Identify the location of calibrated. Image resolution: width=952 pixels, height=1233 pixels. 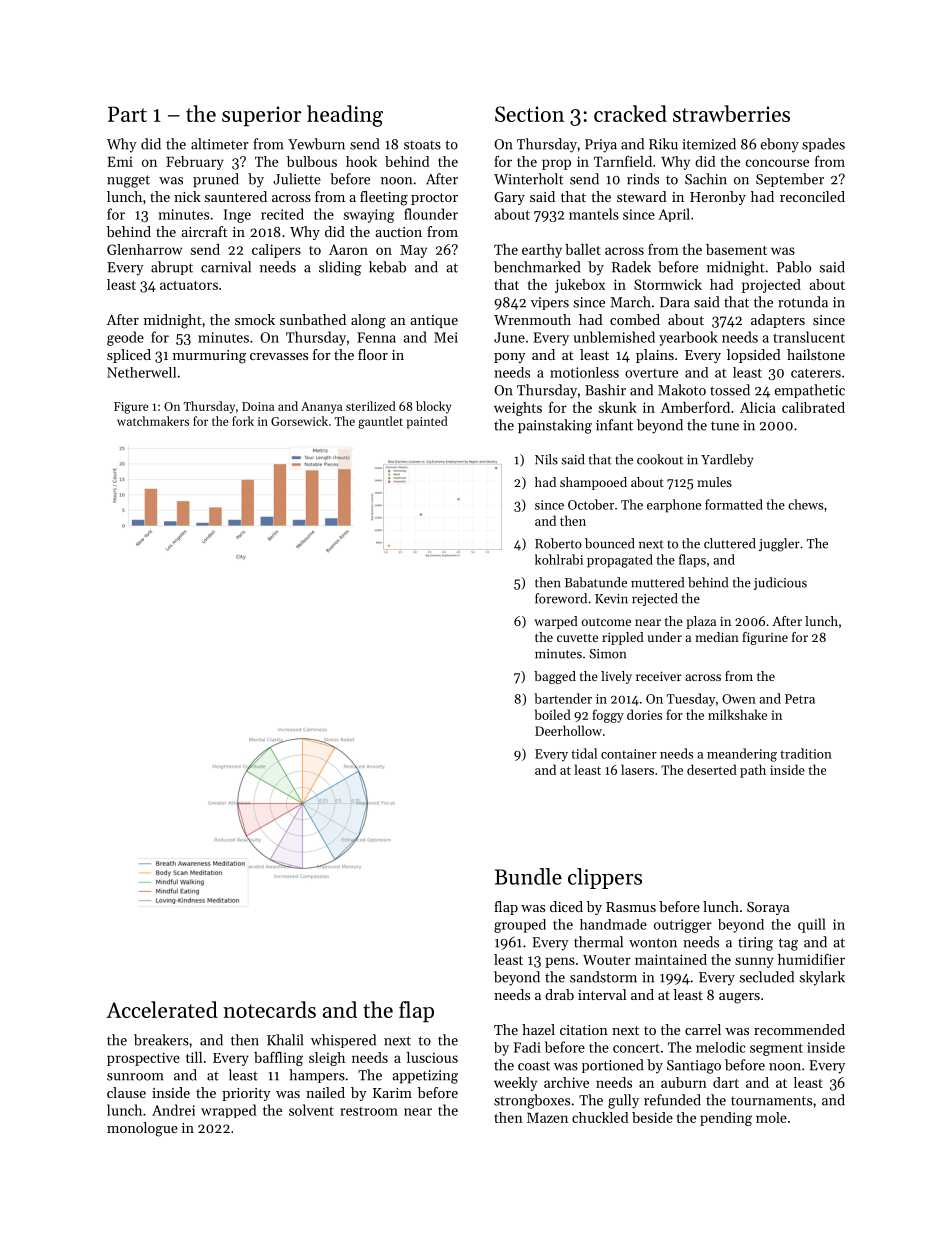
(813, 407).
